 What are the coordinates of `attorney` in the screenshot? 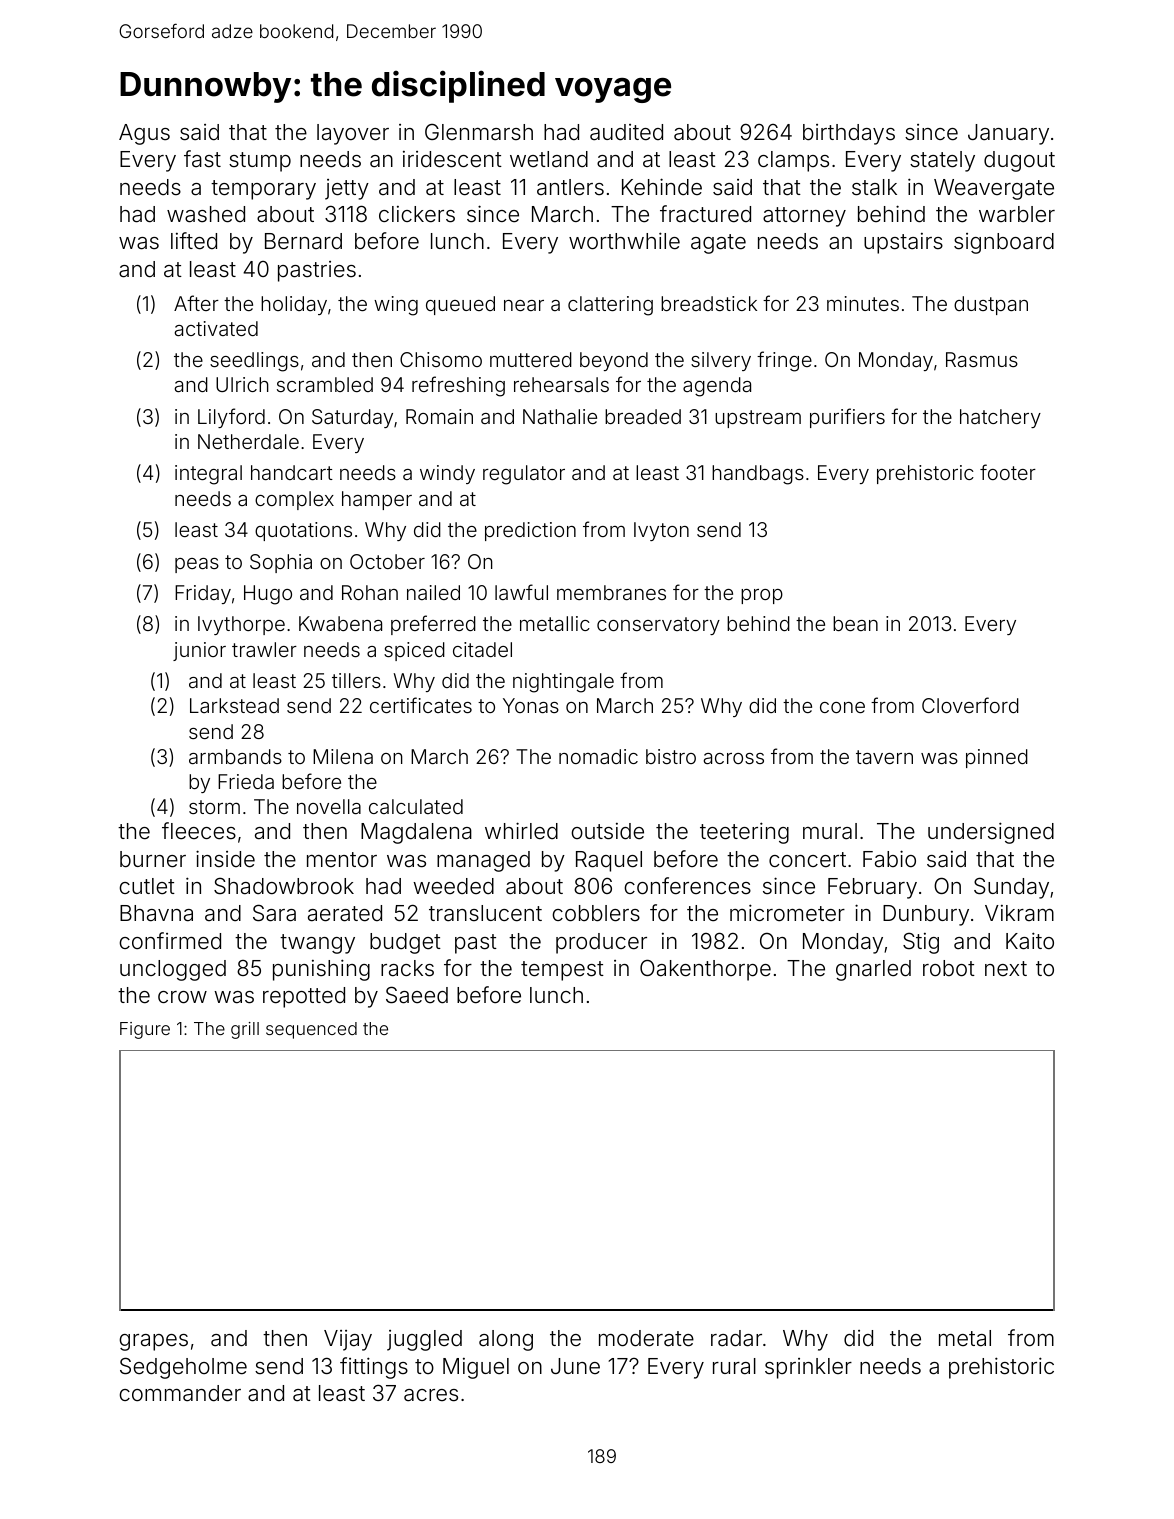 It's located at (804, 217).
